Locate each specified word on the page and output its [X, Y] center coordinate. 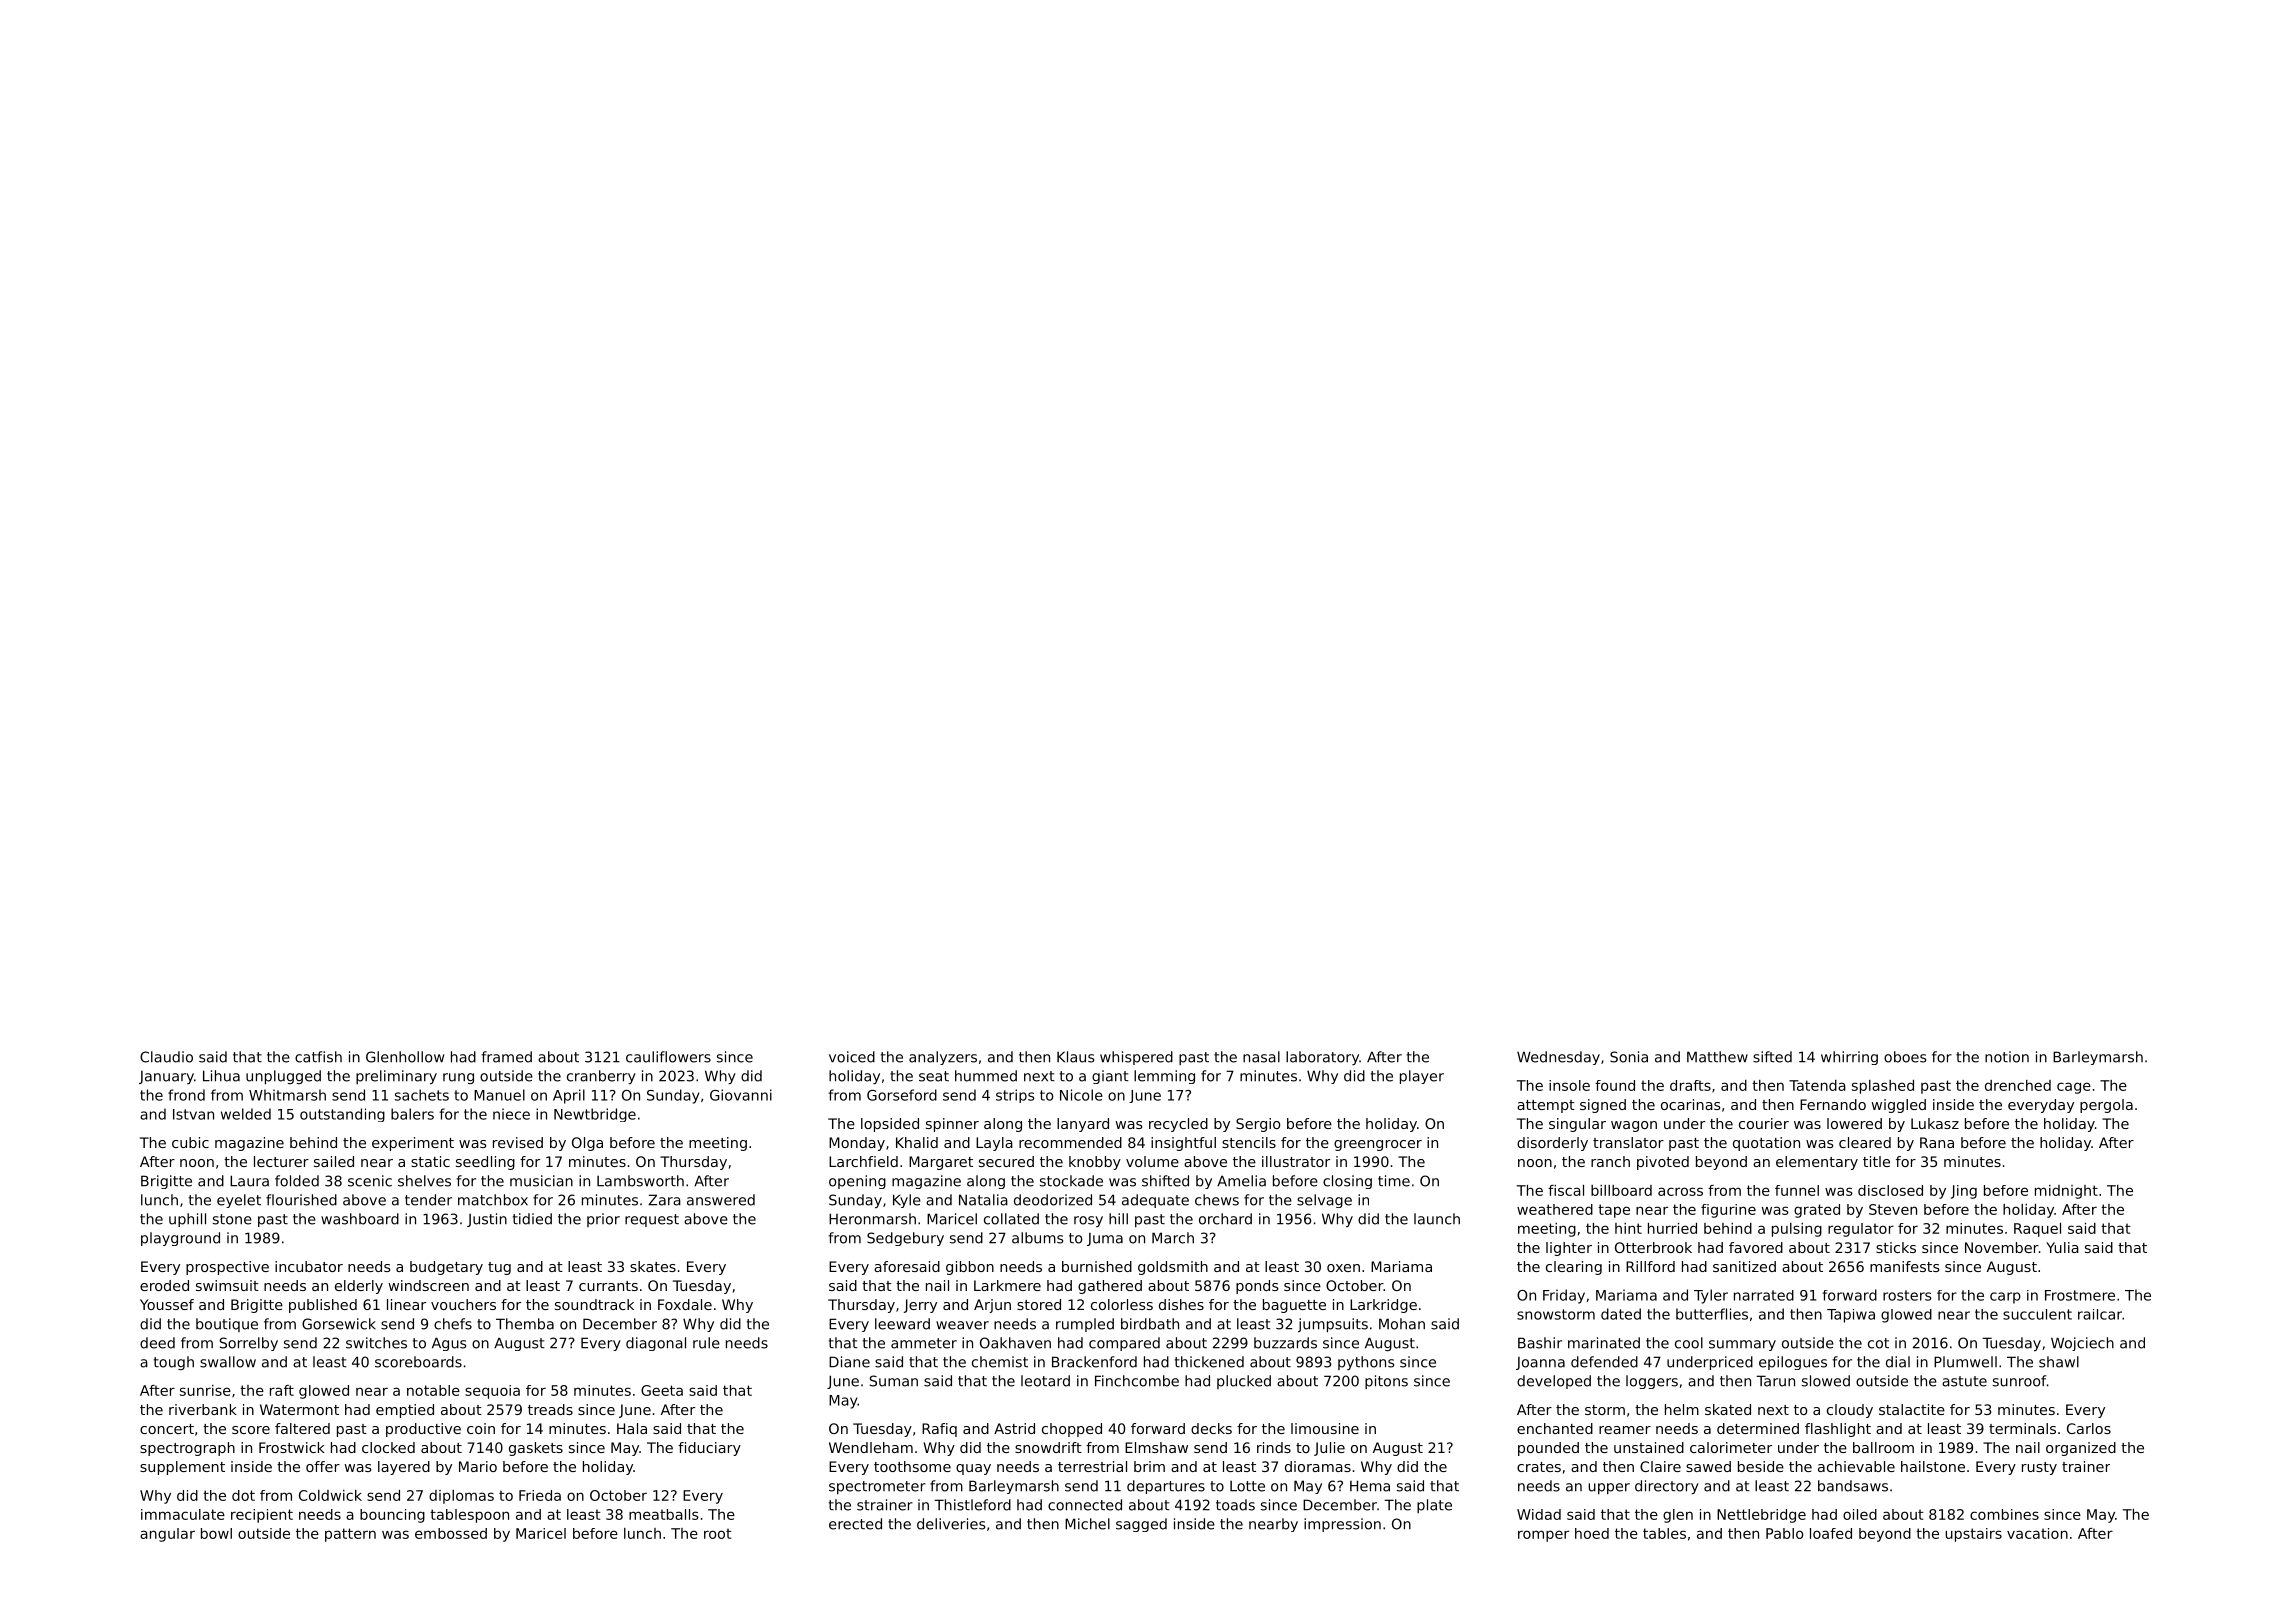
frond [186, 1095]
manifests [1905, 1266]
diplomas [461, 1497]
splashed [1883, 1087]
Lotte [1247, 1486]
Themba [525, 1324]
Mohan [1402, 1324]
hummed [986, 1076]
